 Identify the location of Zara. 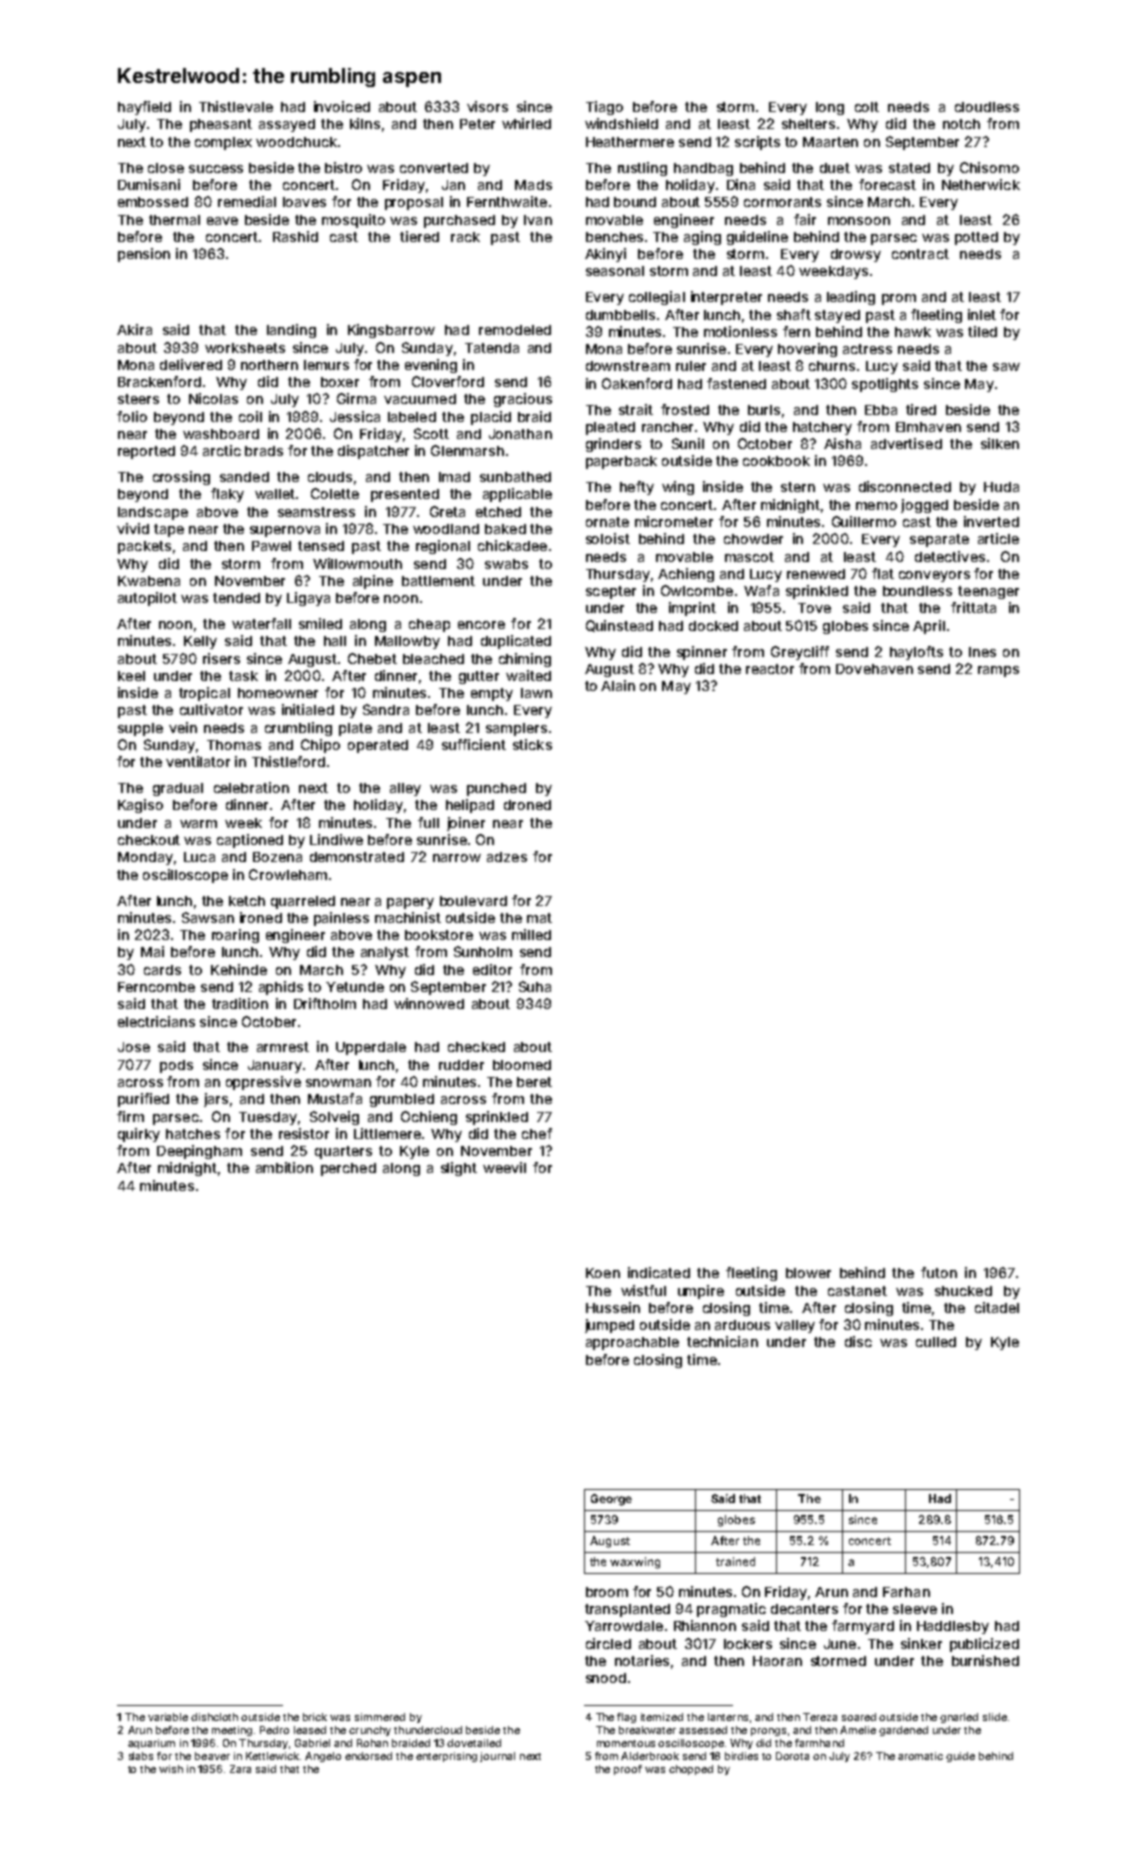
(240, 1769).
